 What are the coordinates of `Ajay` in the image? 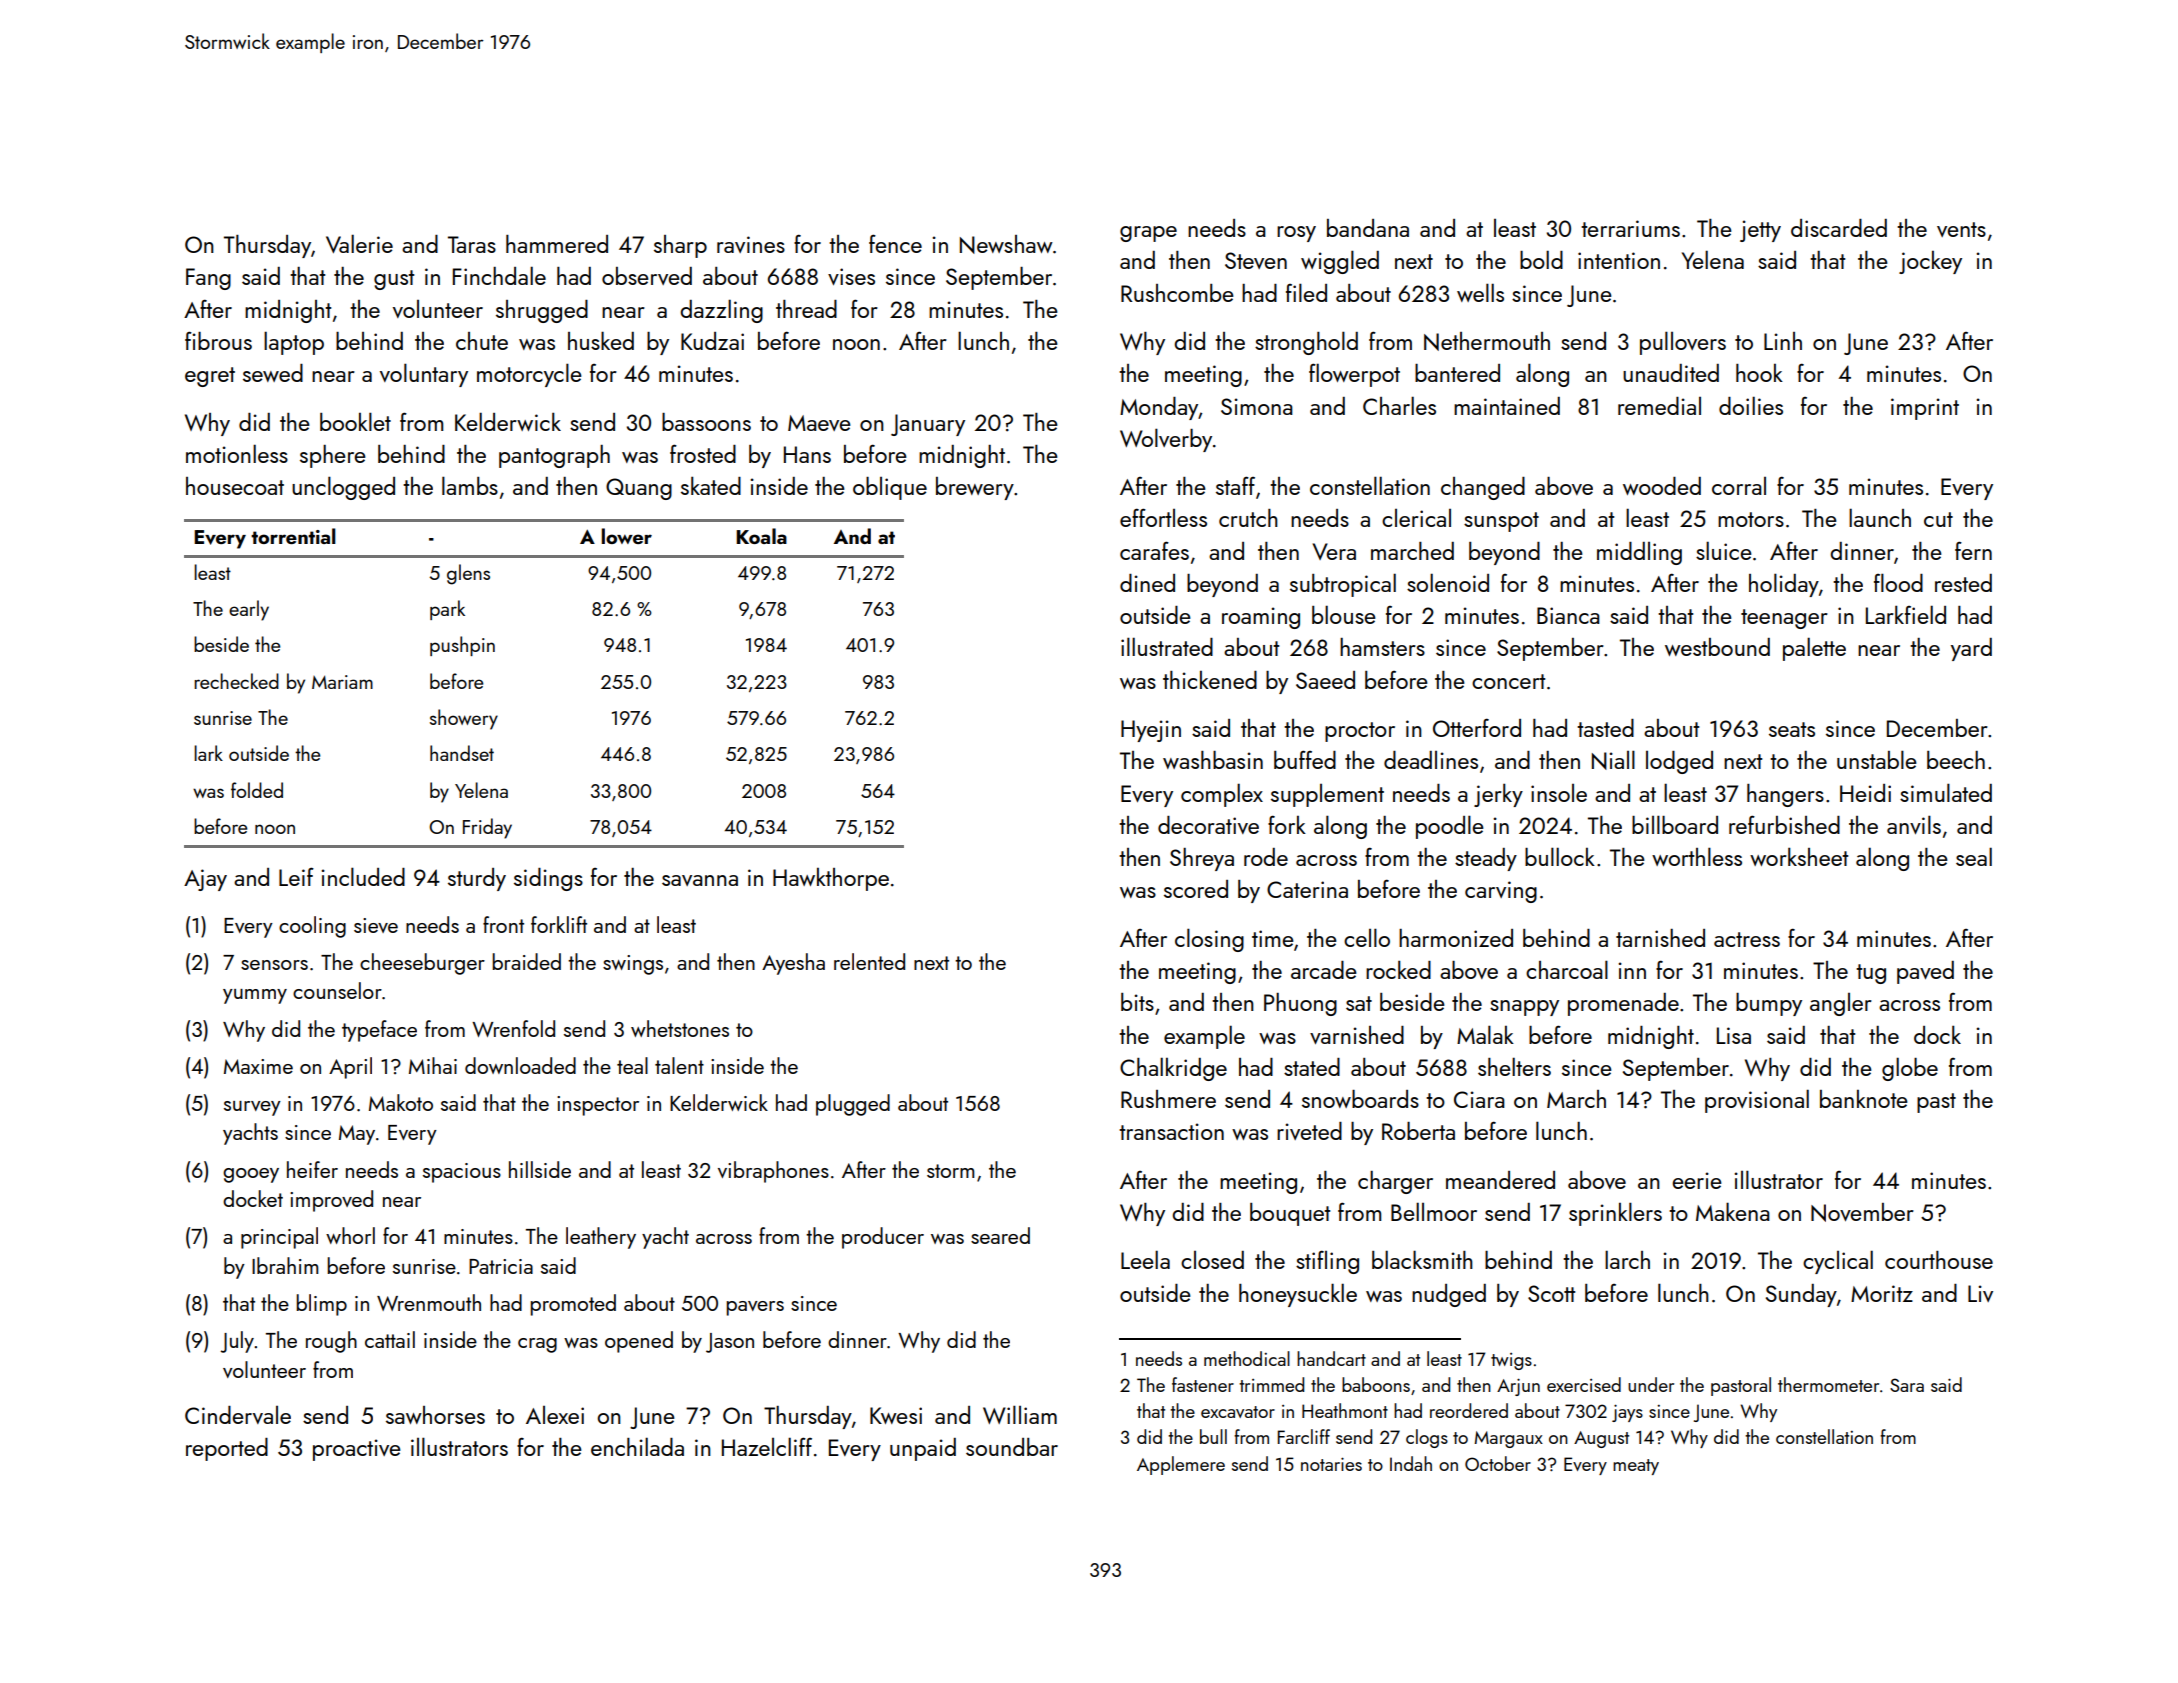 It's located at (205, 880).
